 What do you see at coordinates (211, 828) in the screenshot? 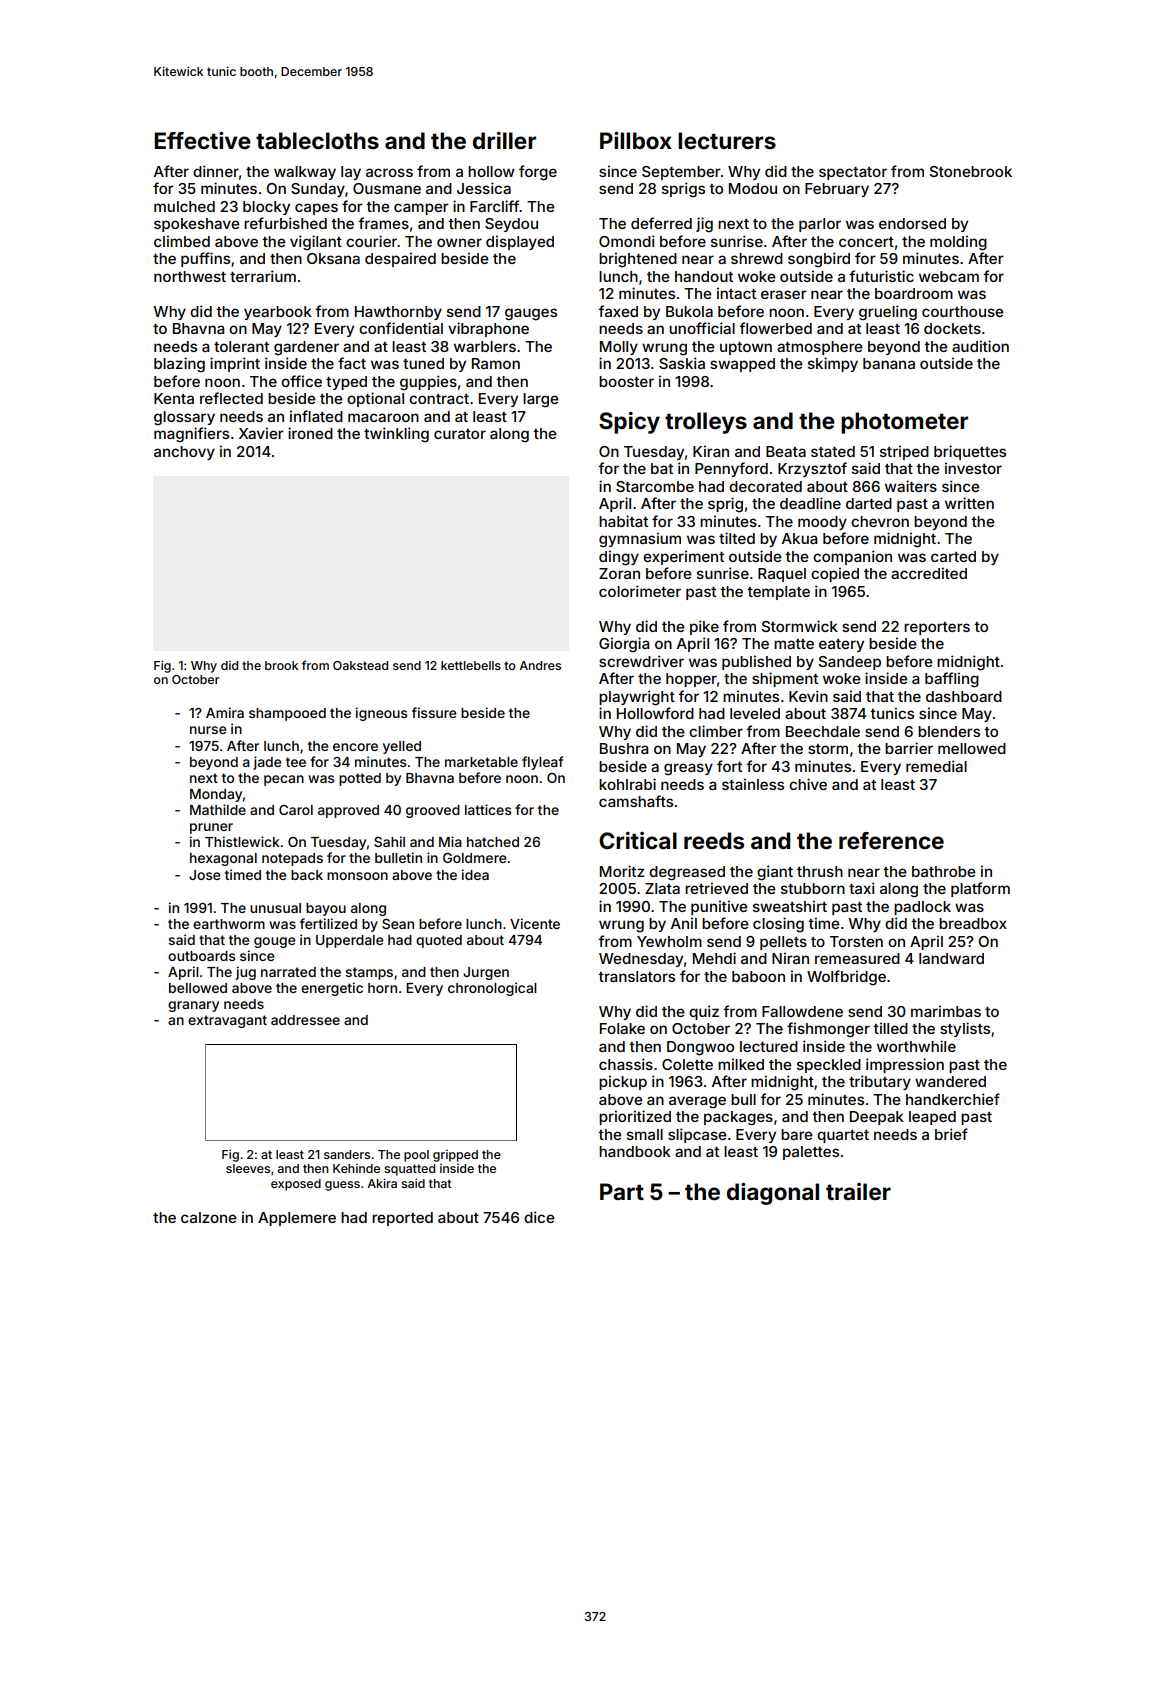
I see `pruner` at bounding box center [211, 828].
